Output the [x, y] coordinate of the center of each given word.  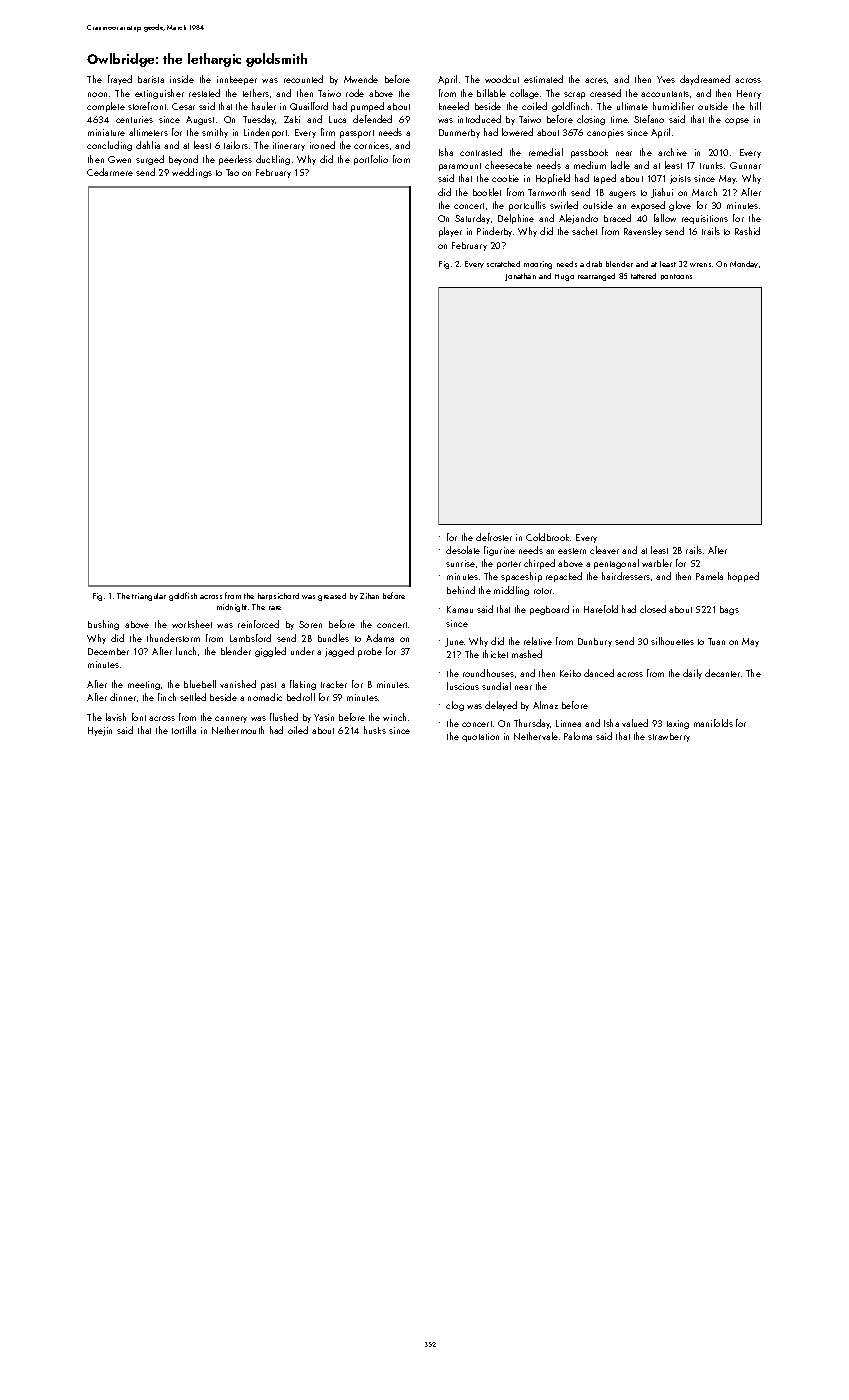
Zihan [369, 596]
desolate [463, 550]
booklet [487, 192]
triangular [149, 597]
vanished [238, 684]
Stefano [649, 119]
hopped [743, 577]
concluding [109, 146]
